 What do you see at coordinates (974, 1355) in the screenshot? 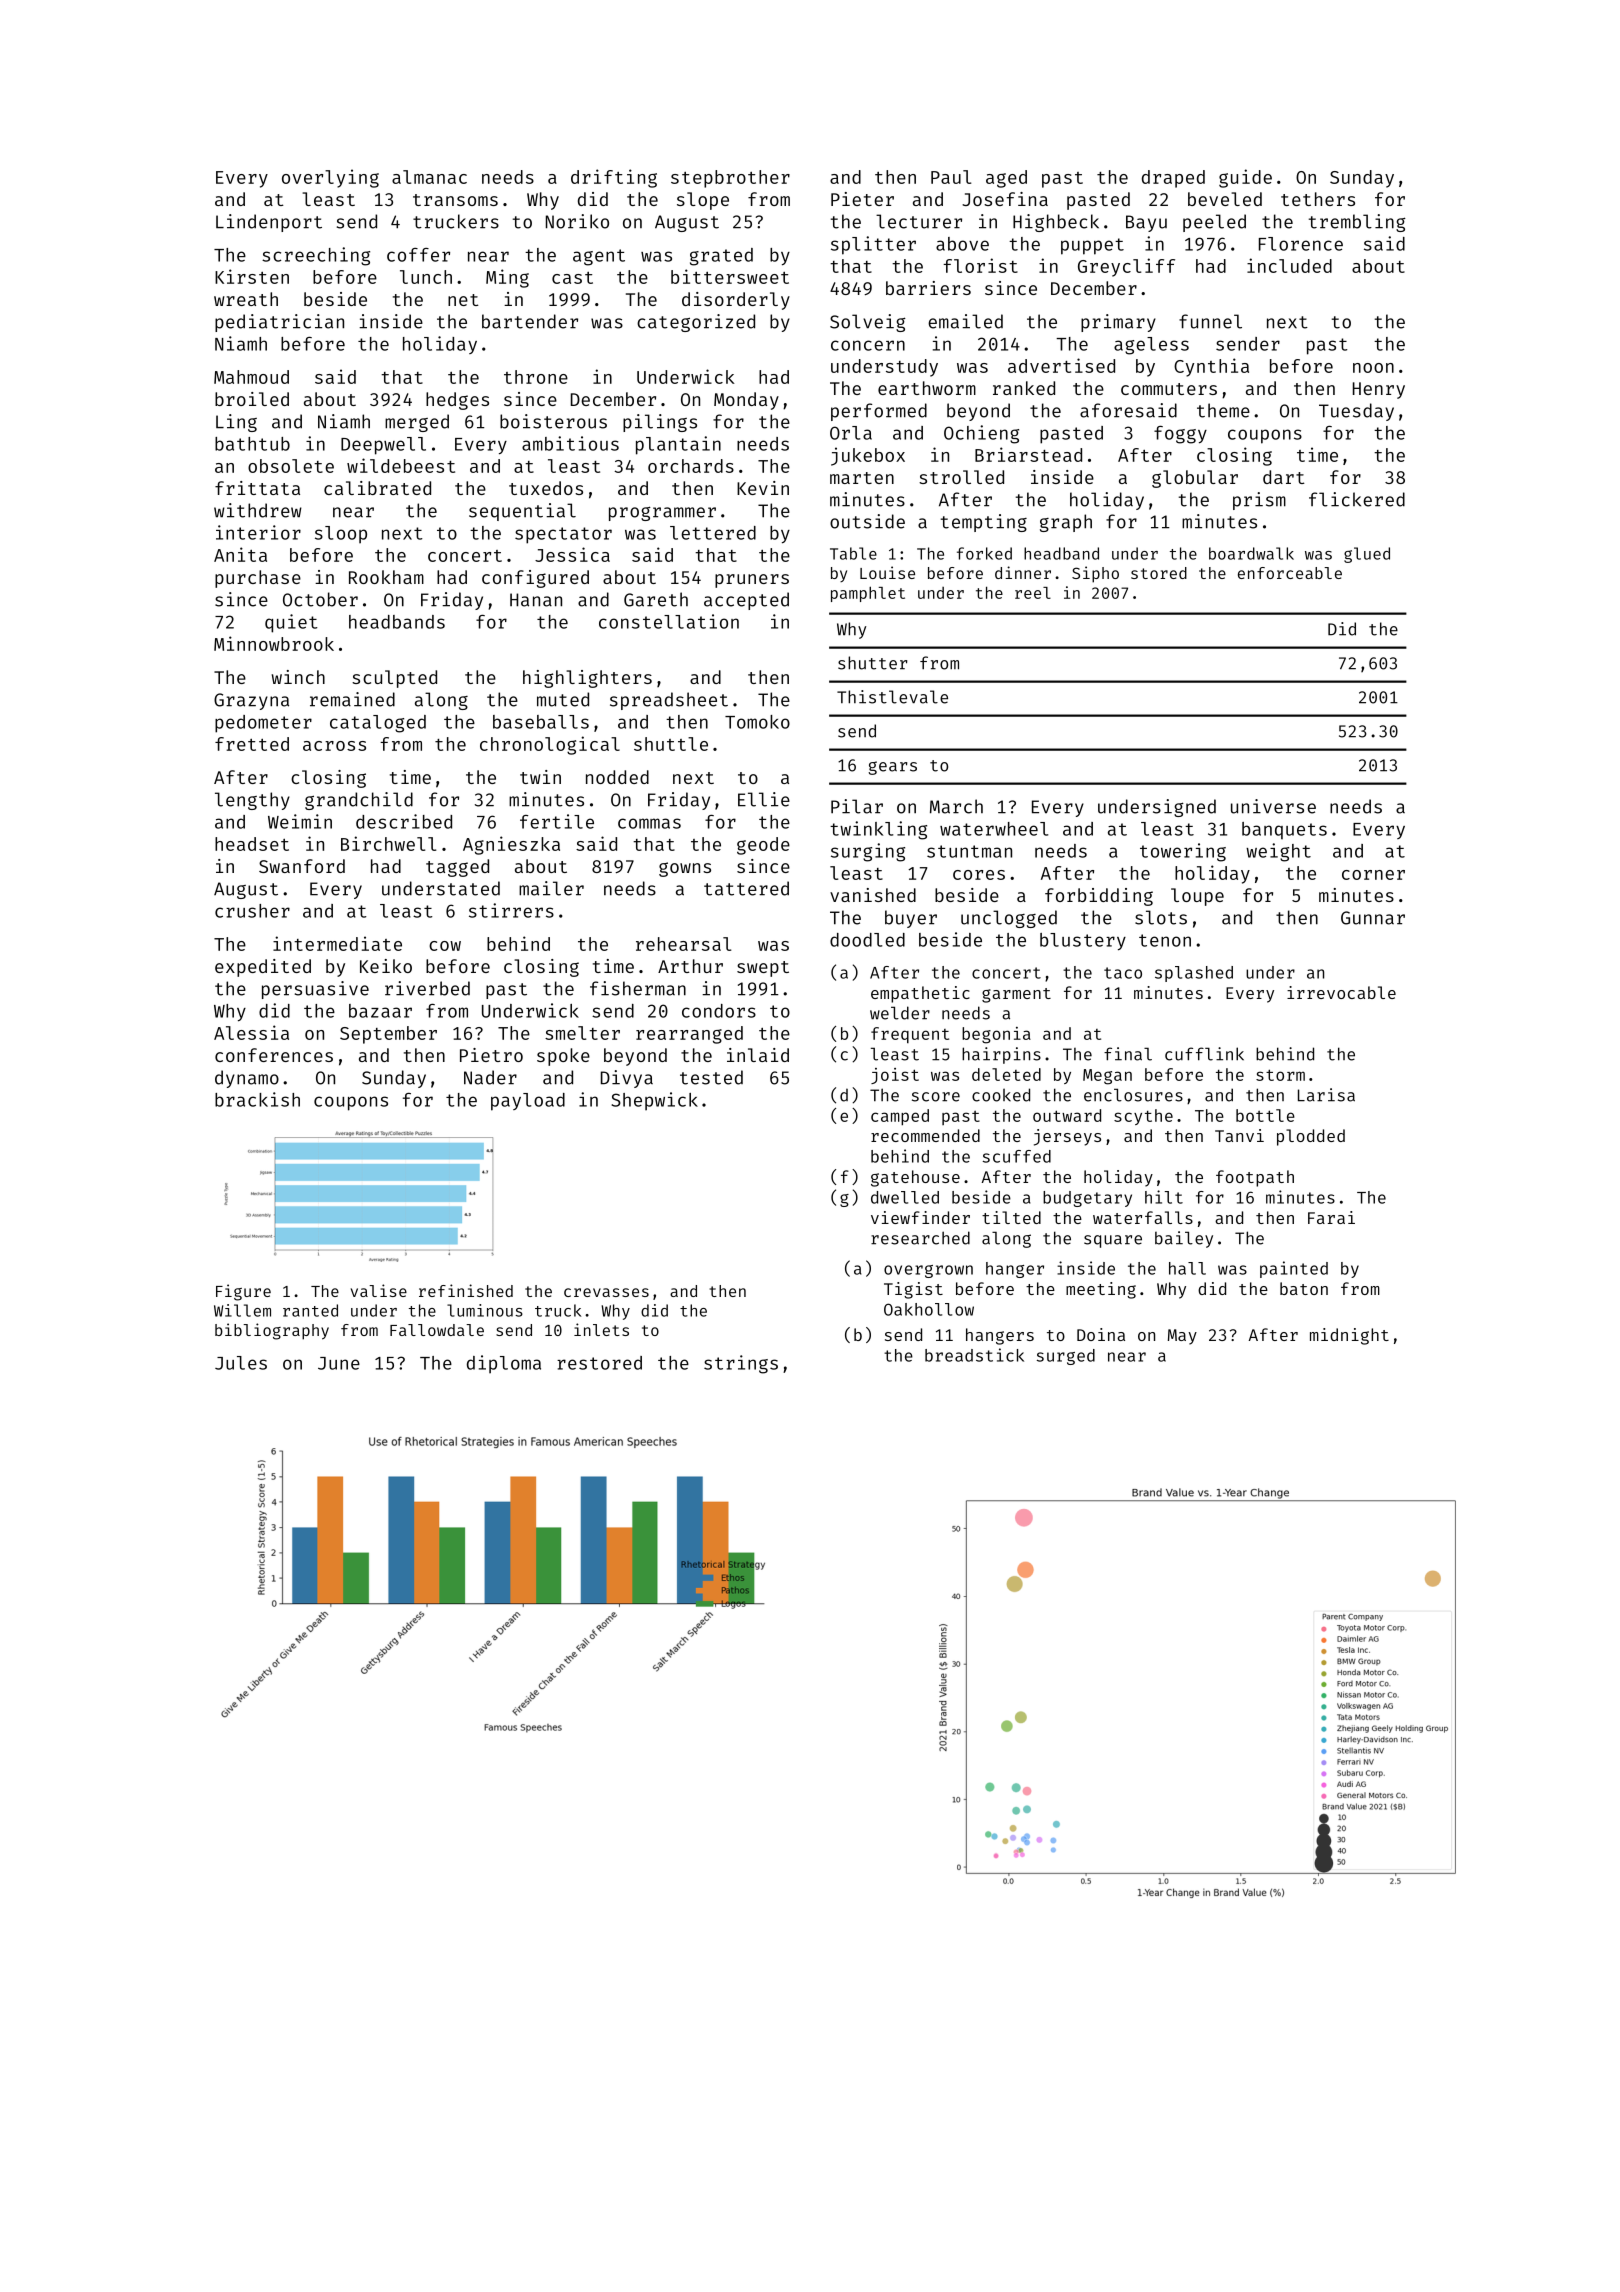
I see `breadstick` at bounding box center [974, 1355].
